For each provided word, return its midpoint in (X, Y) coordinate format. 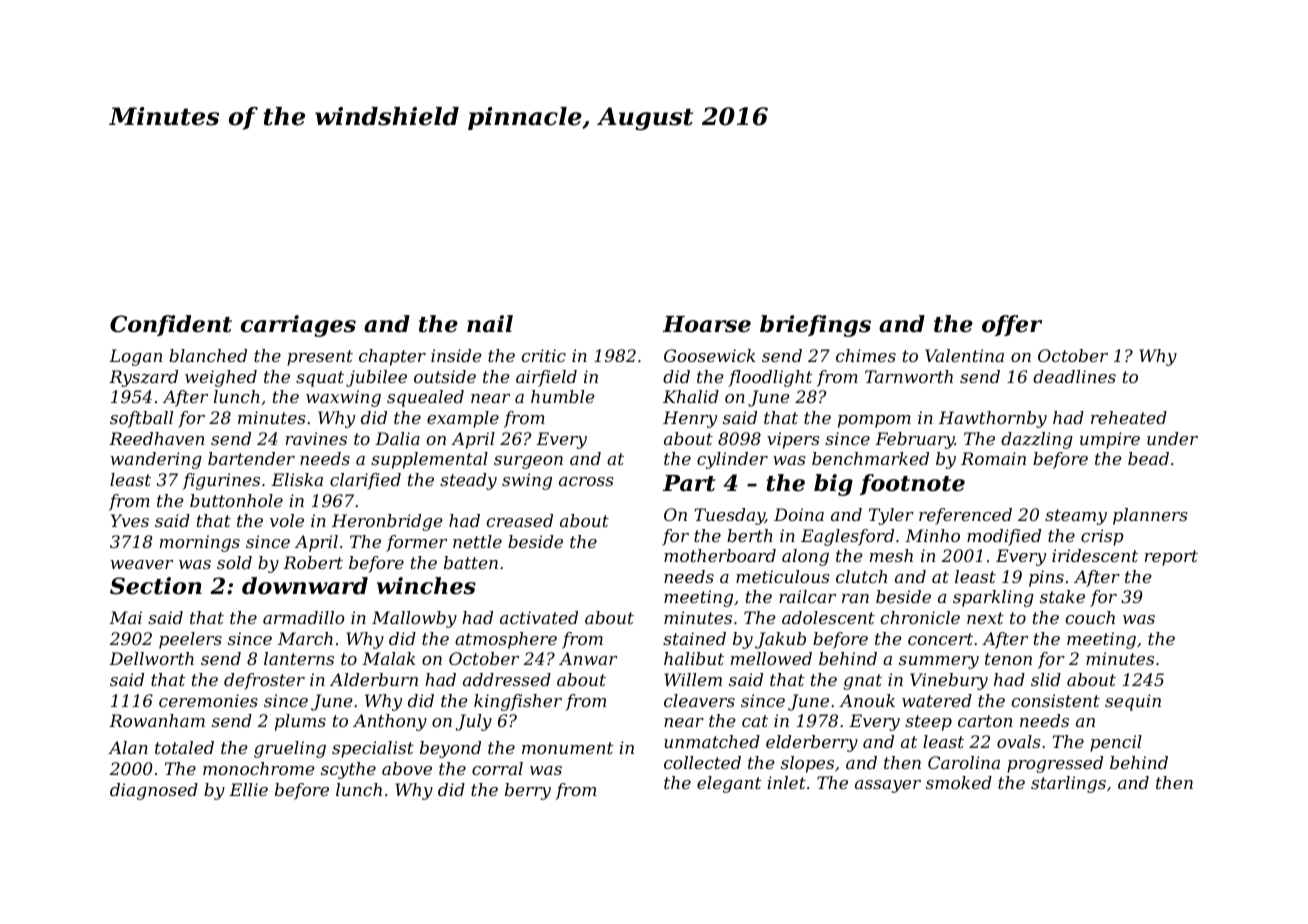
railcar (807, 596)
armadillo (304, 617)
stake (1062, 596)
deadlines (1074, 376)
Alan (128, 747)
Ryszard (143, 378)
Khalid (691, 396)
